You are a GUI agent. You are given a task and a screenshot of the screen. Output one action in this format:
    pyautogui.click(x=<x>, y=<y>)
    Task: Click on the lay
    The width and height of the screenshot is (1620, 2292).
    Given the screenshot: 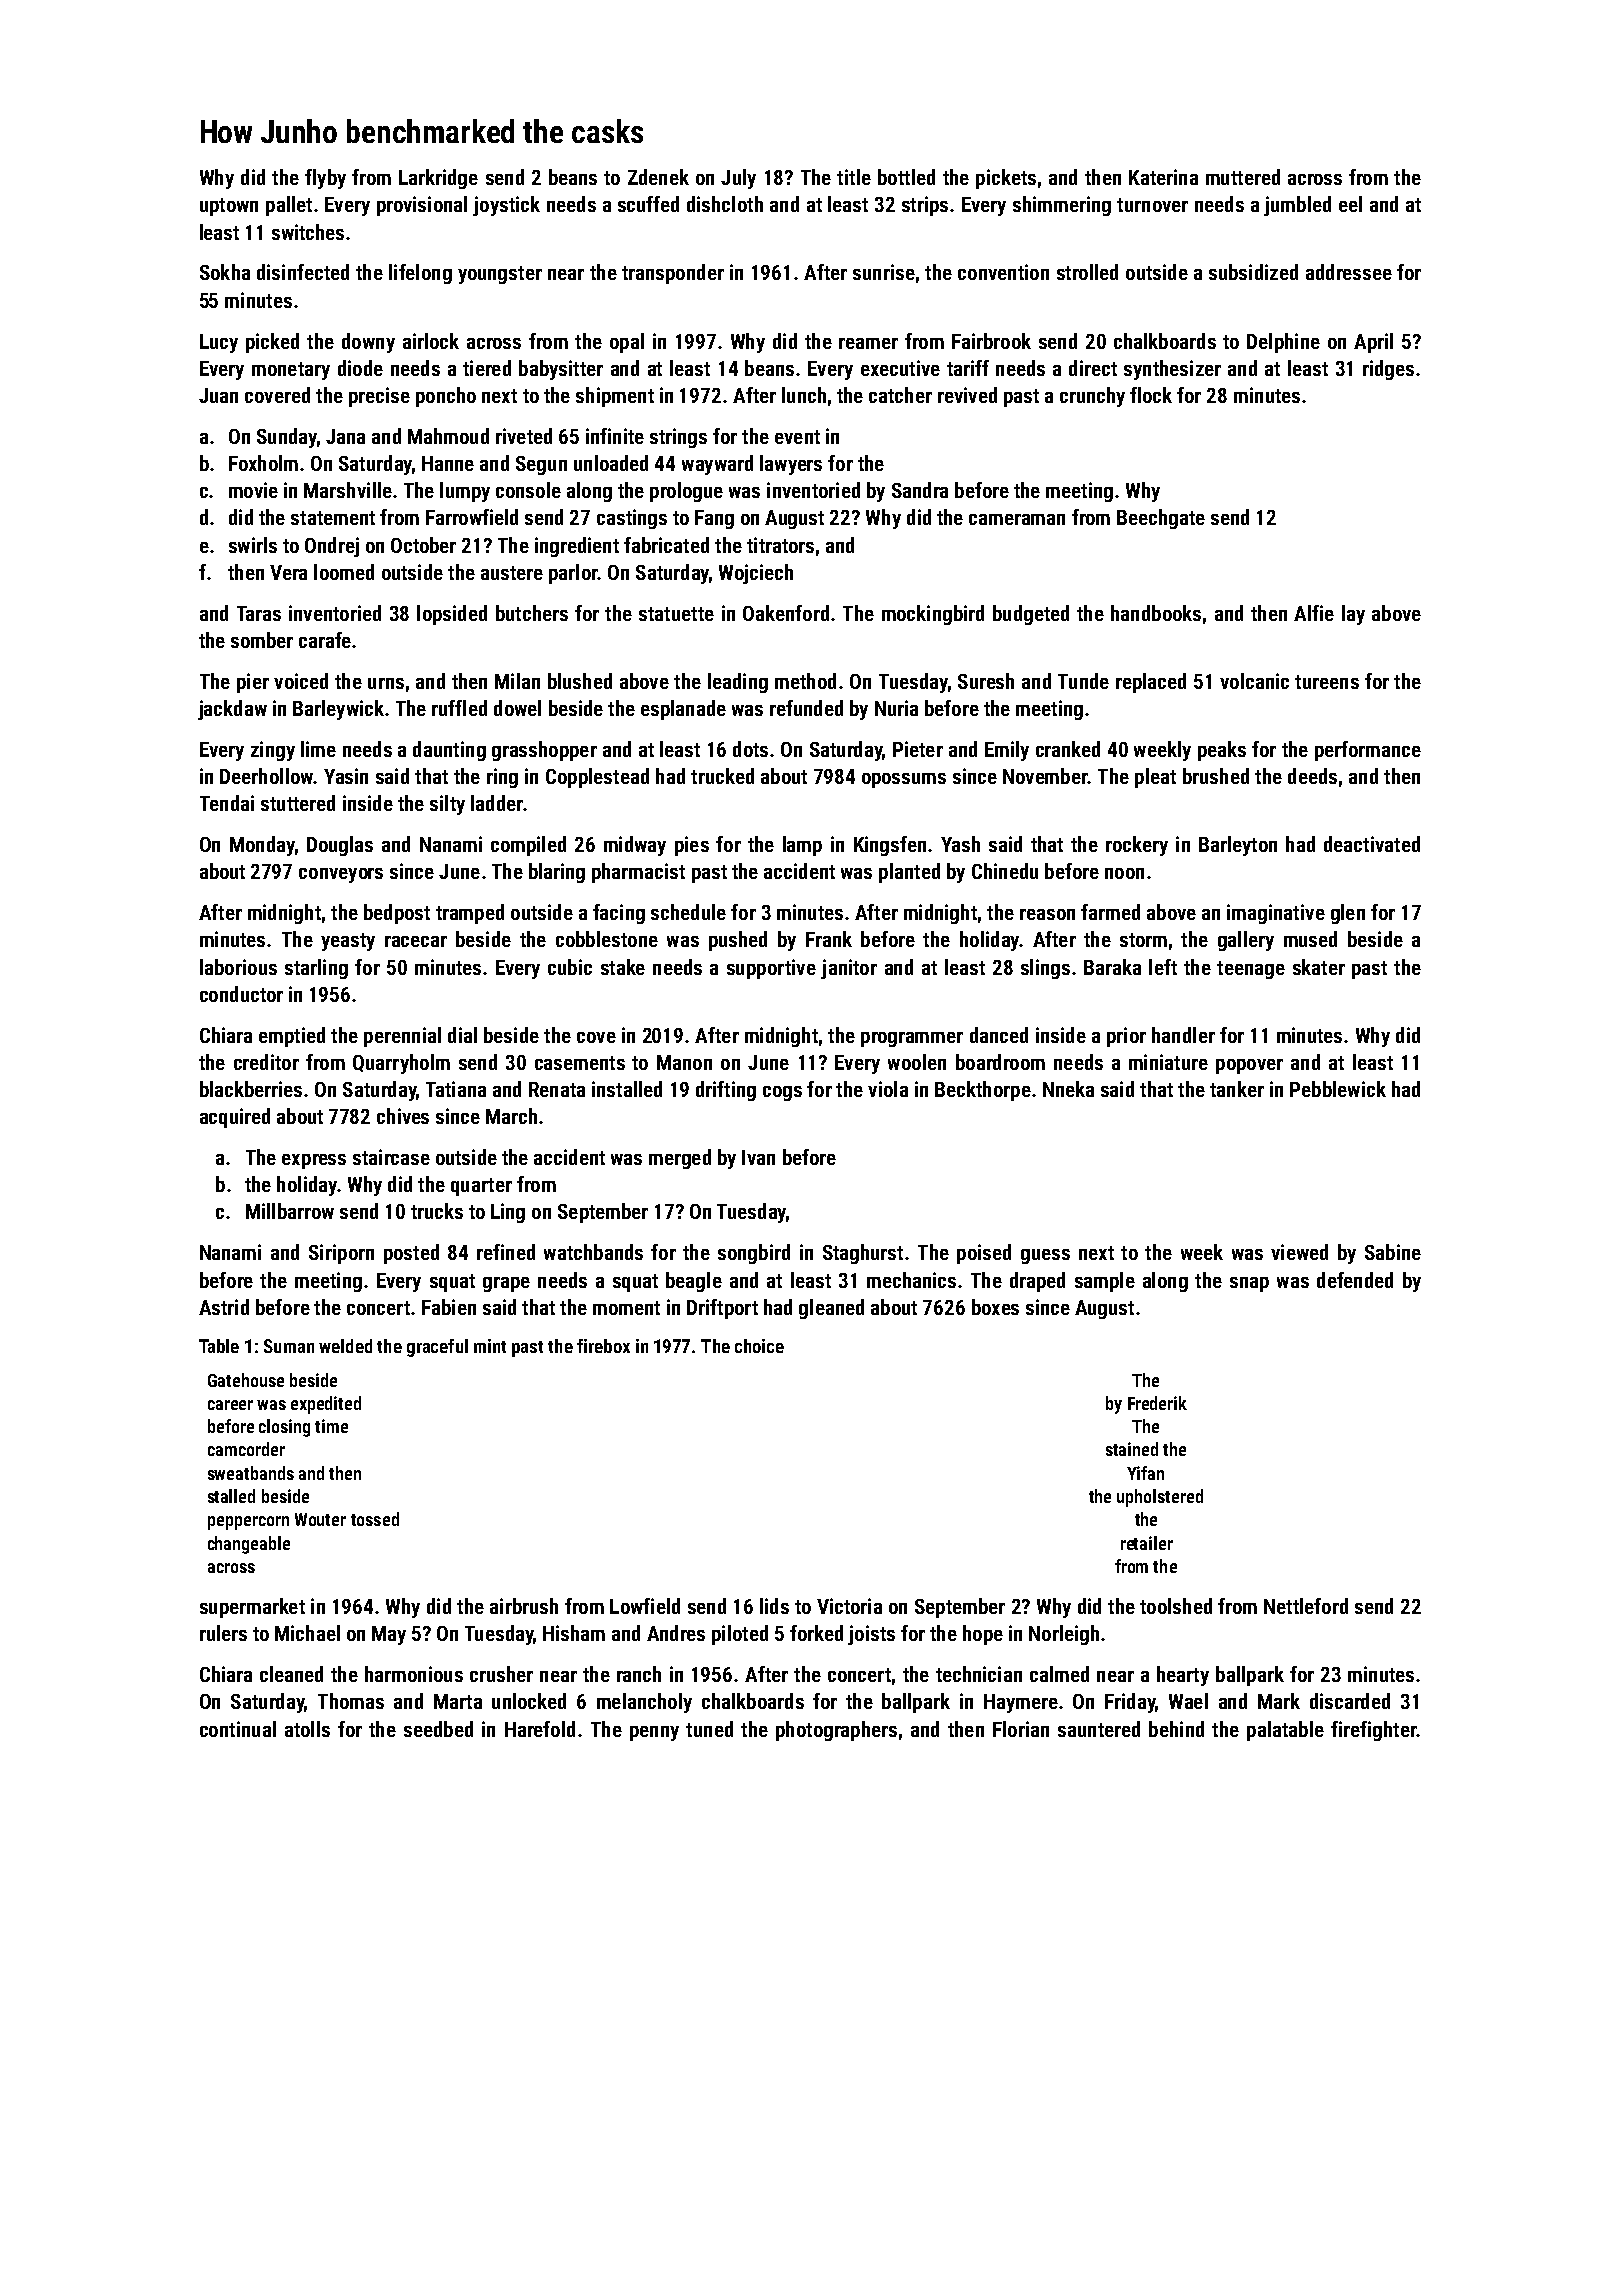 What is the action you would take?
    pyautogui.click(x=1353, y=615)
